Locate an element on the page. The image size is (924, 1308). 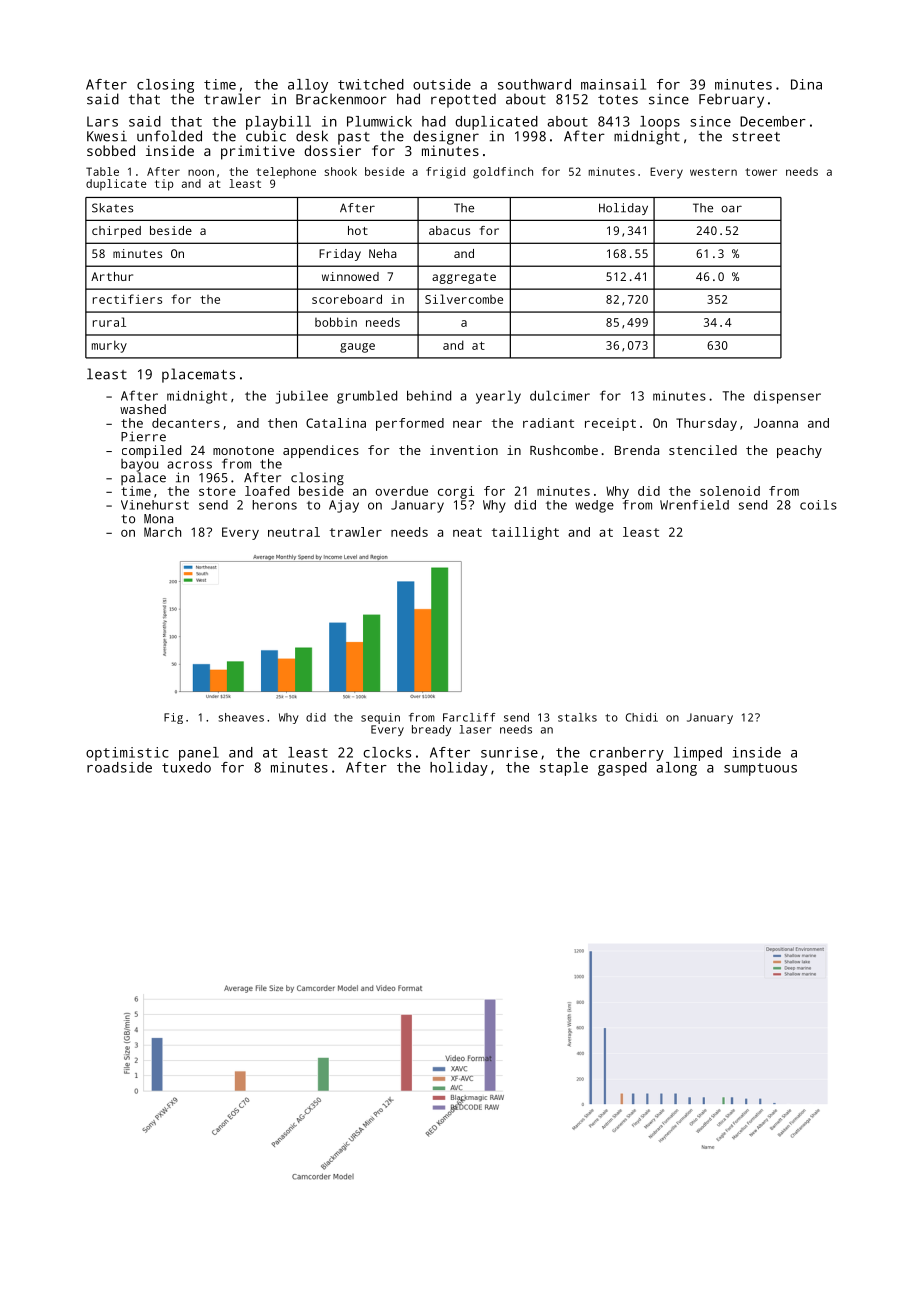
staple is located at coordinates (564, 769).
